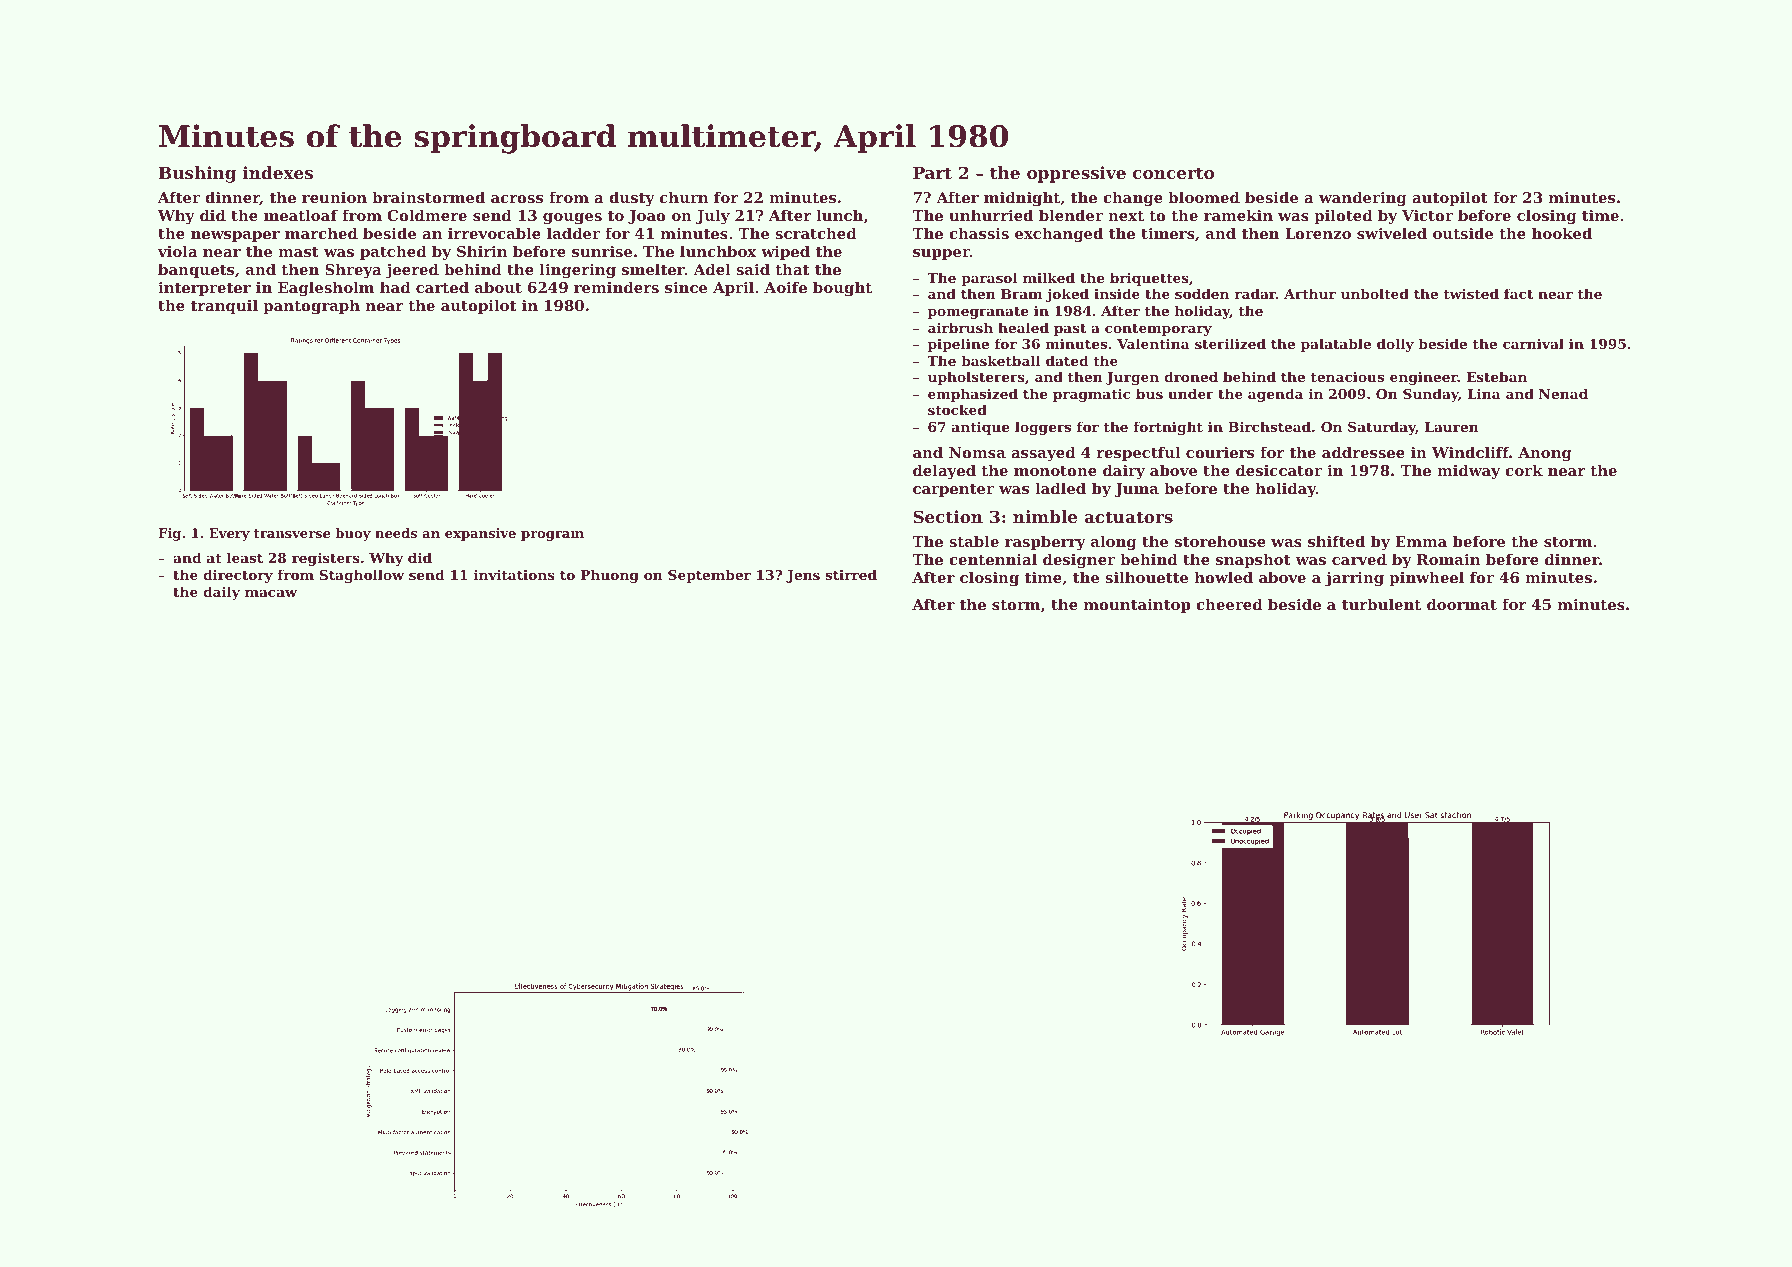 The image size is (1792, 1267). Describe the element at coordinates (948, 516) in the screenshot. I see `Section` at that location.
